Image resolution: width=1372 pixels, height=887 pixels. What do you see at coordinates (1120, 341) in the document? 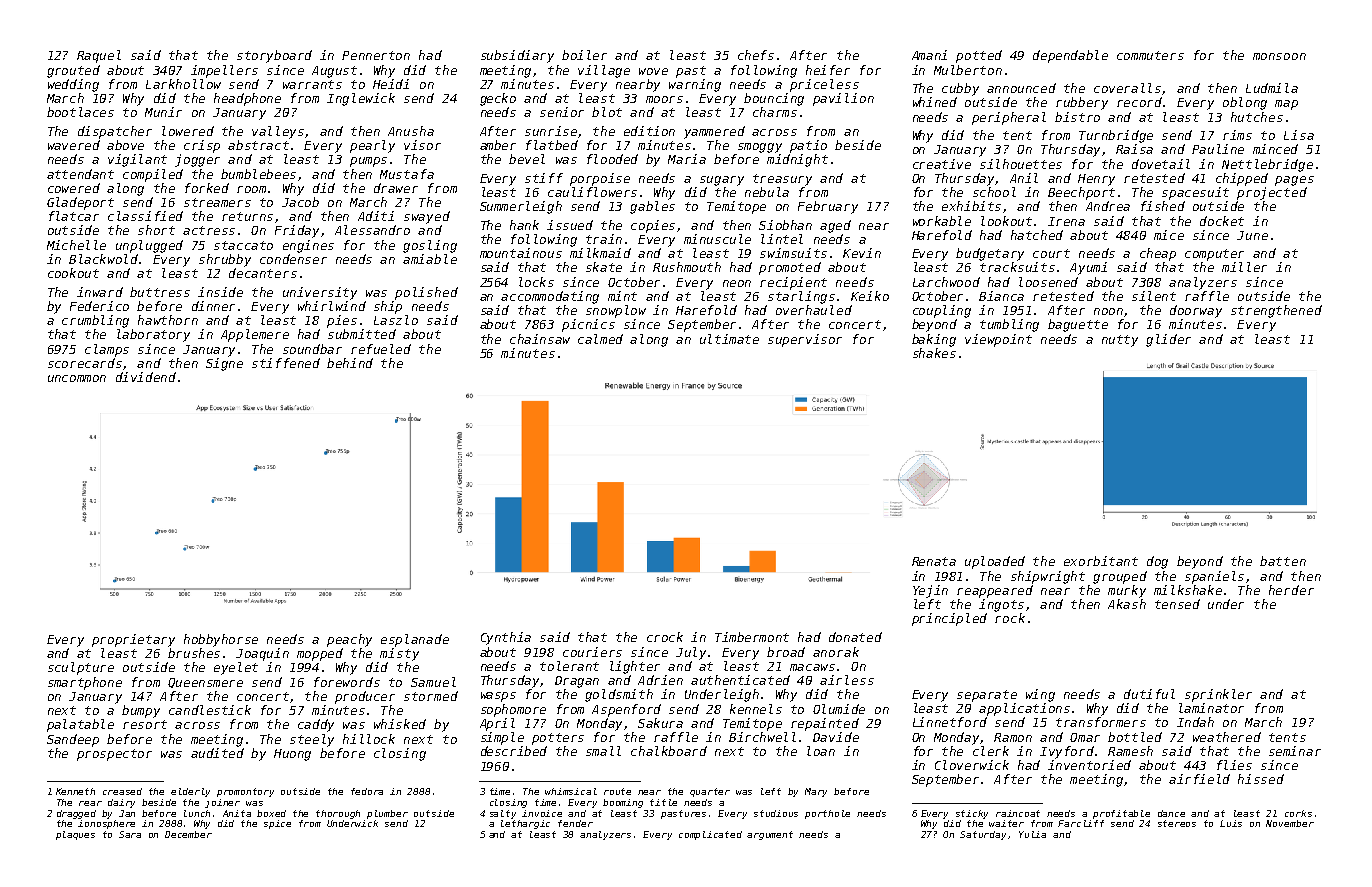
I see `nutty` at bounding box center [1120, 341].
